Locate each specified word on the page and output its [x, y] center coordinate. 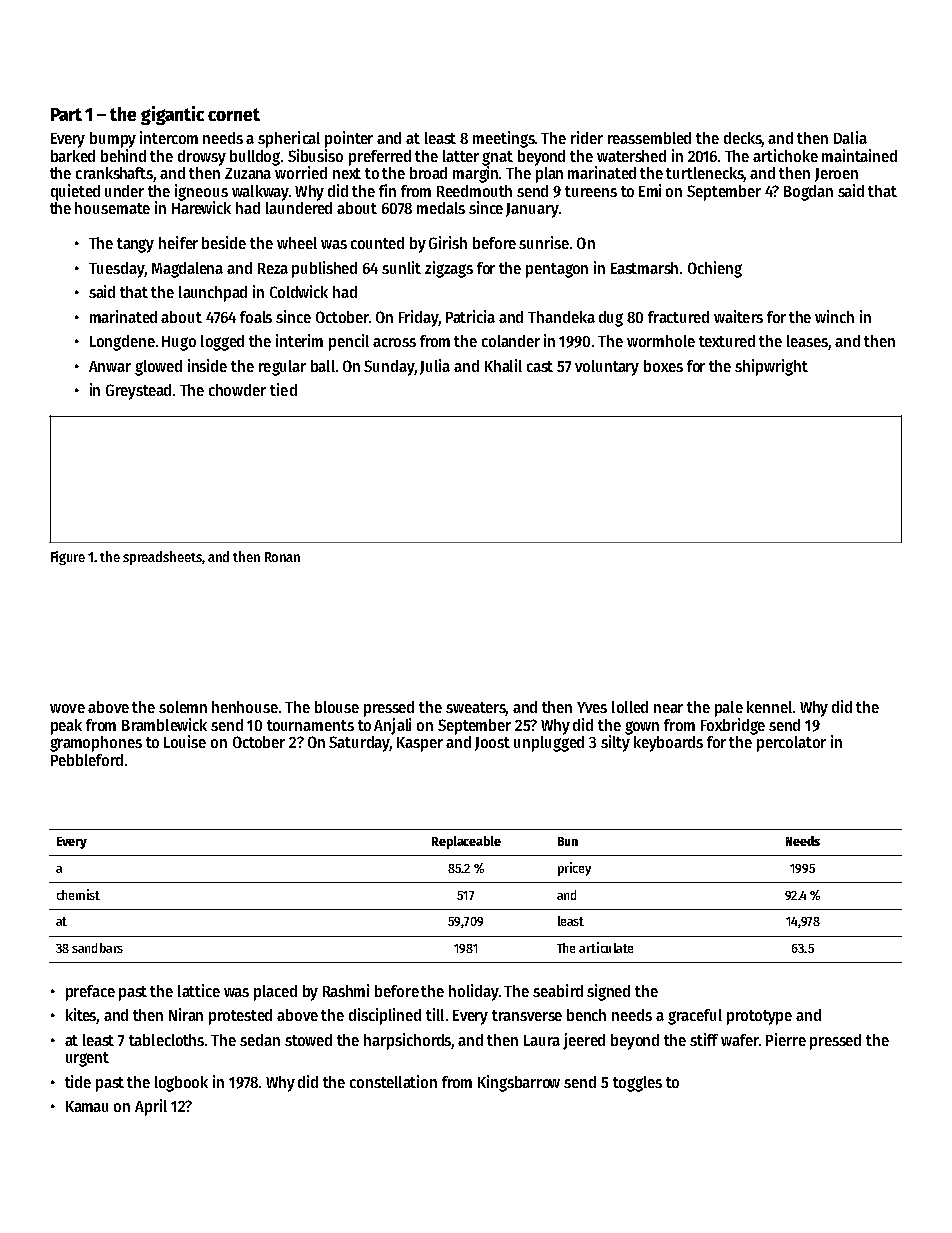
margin [475, 174]
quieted [75, 192]
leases [808, 342]
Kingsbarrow [519, 1083]
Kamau [87, 1106]
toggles [637, 1084]
